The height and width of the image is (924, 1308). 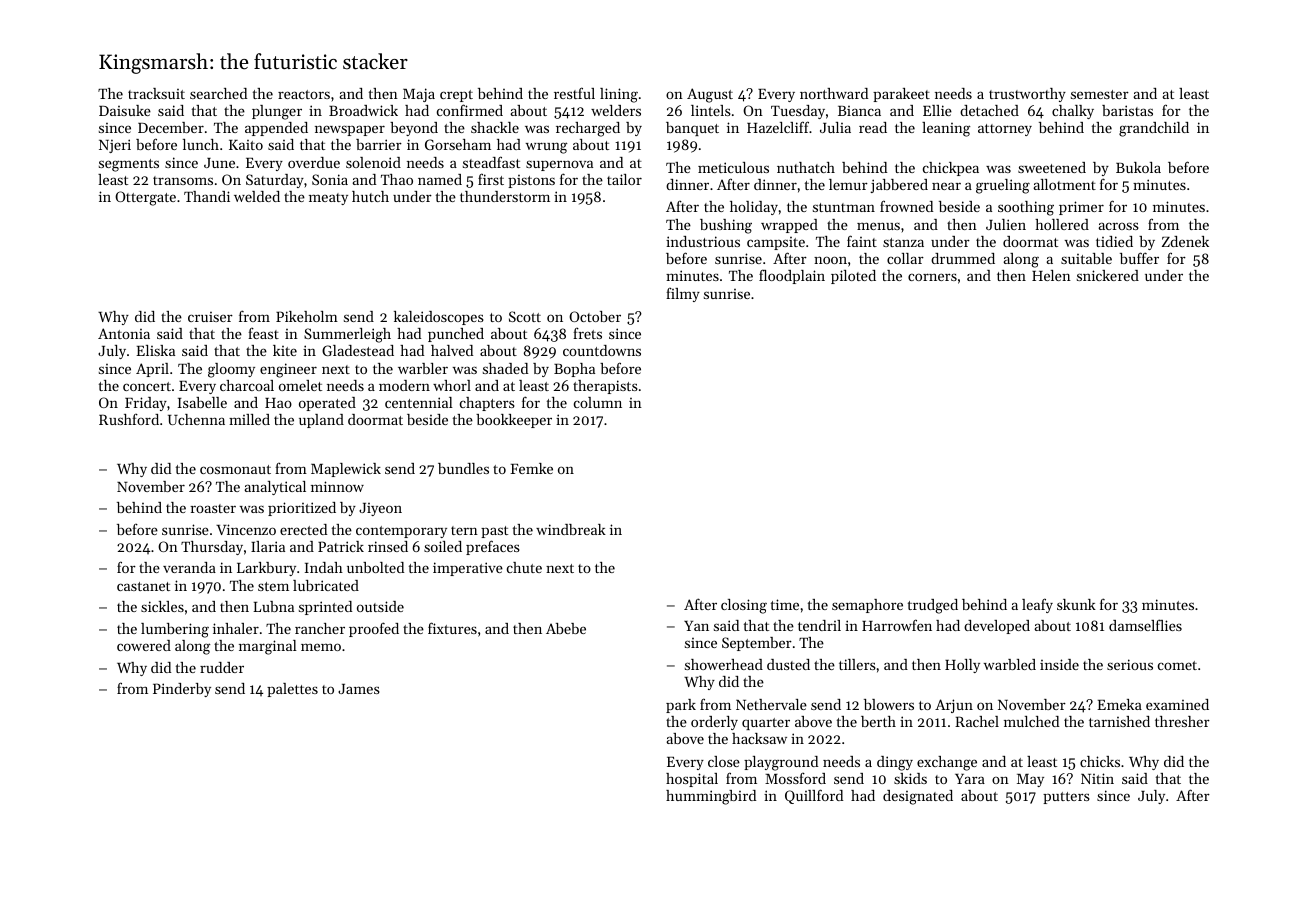 What do you see at coordinates (1108, 275) in the image?
I see `snickered` at bounding box center [1108, 275].
